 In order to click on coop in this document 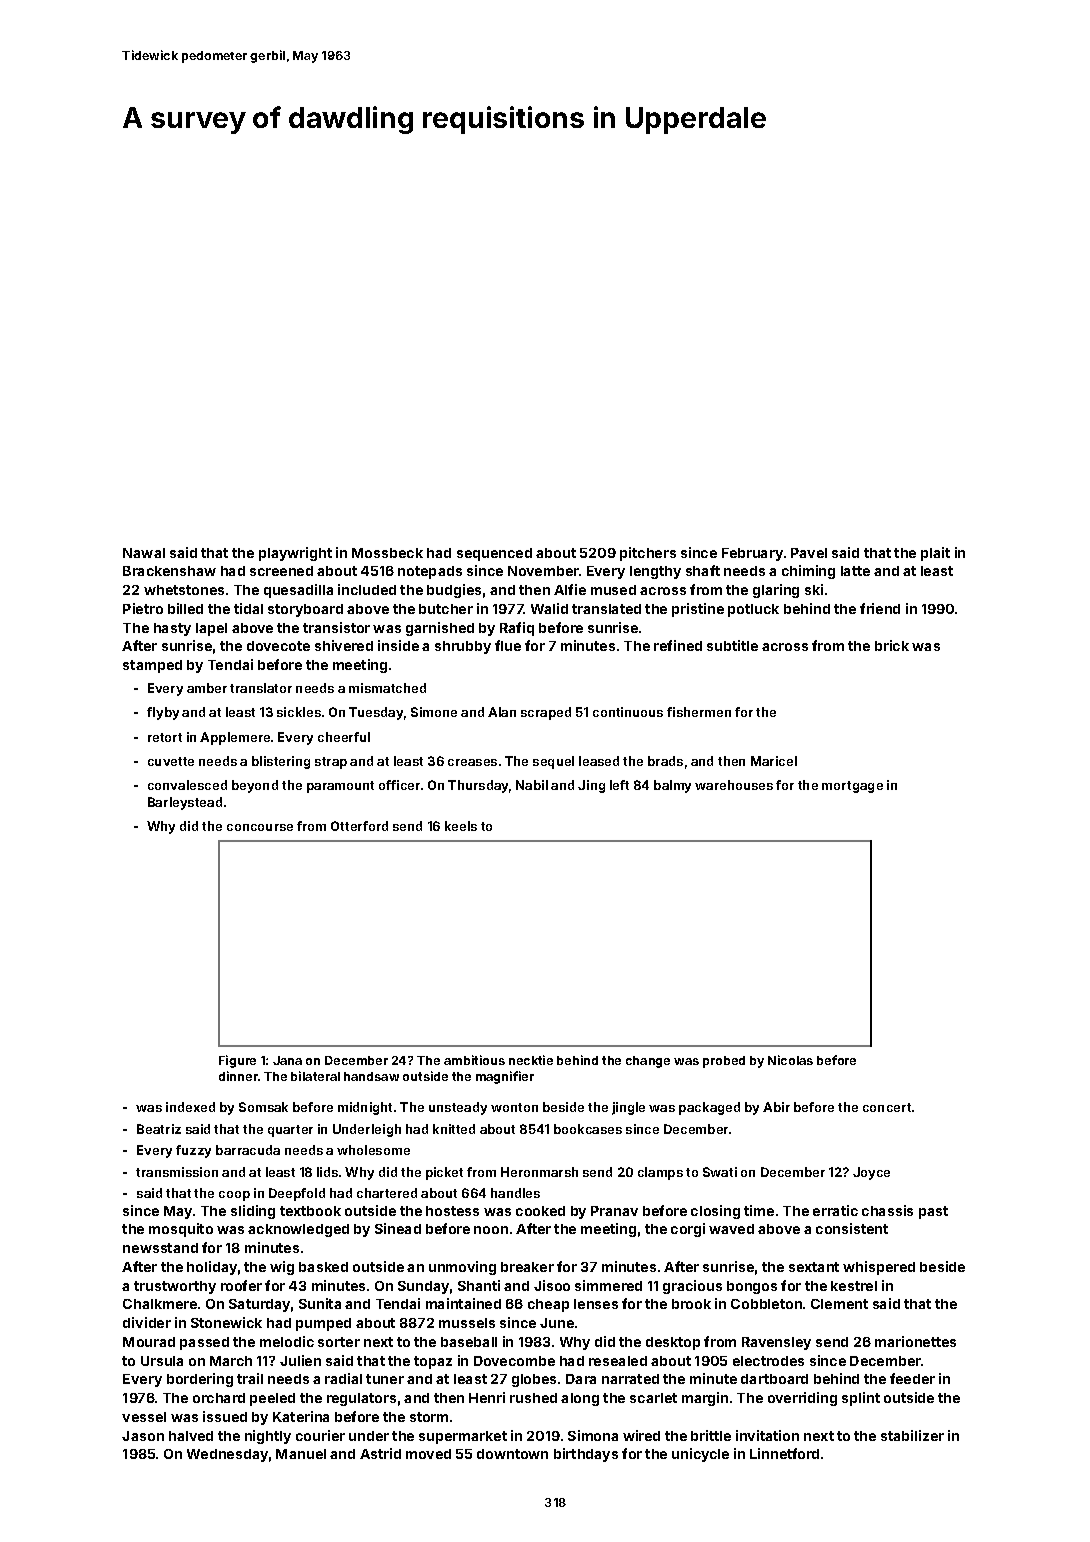, I will do `click(234, 1196)`.
